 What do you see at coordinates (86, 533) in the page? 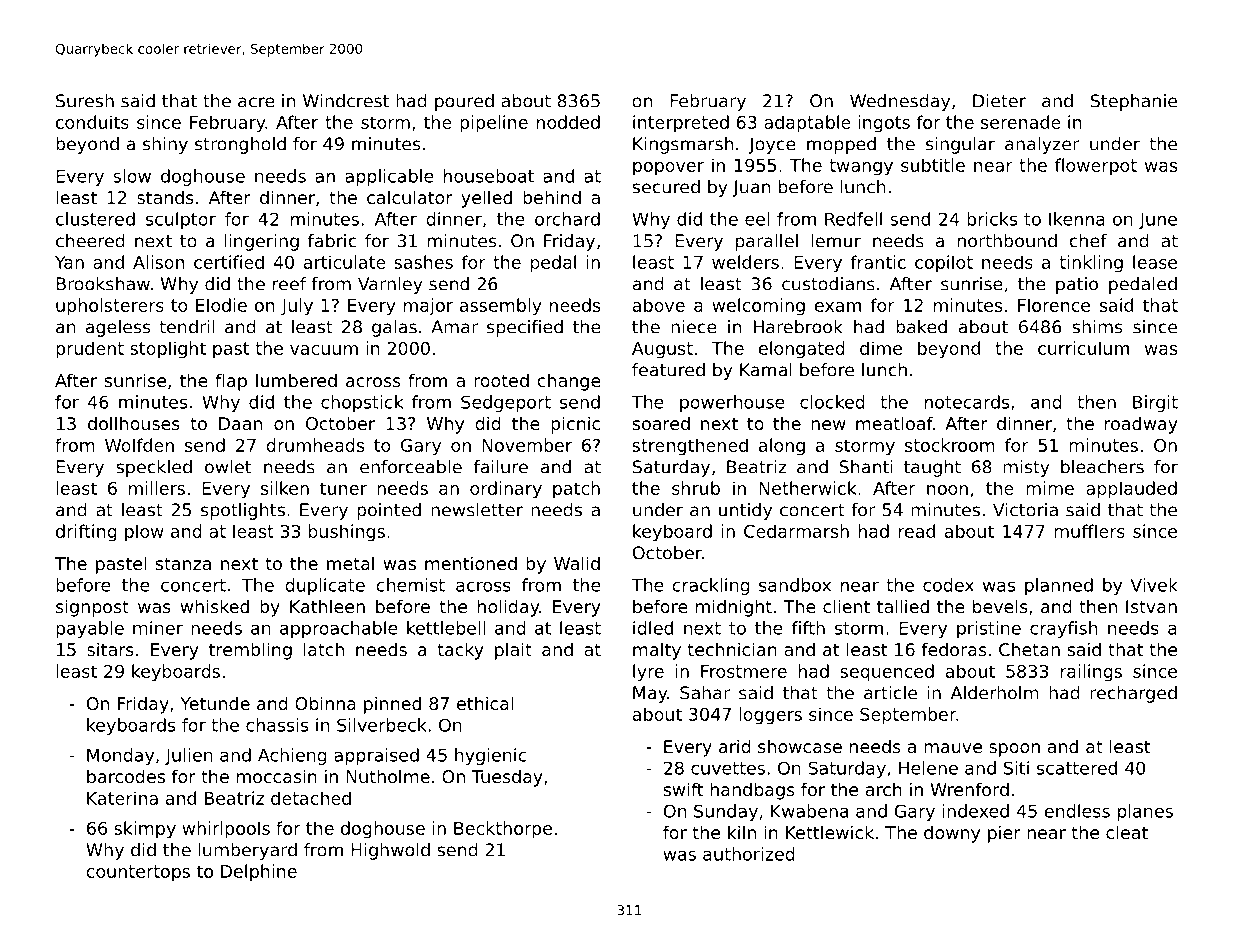
I see `drifting` at bounding box center [86, 533].
